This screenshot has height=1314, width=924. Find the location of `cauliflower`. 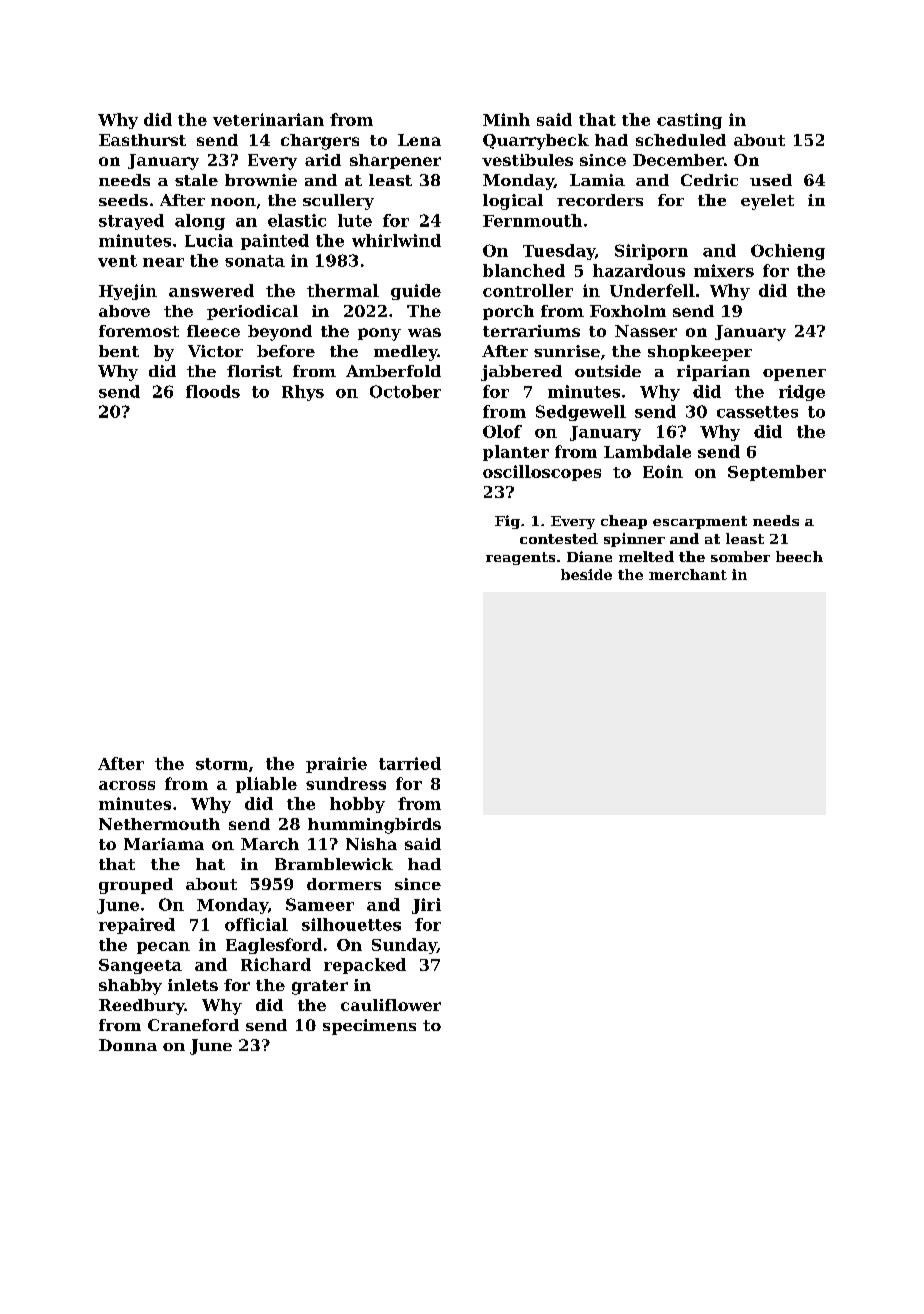

cauliflower is located at coordinates (391, 1005).
